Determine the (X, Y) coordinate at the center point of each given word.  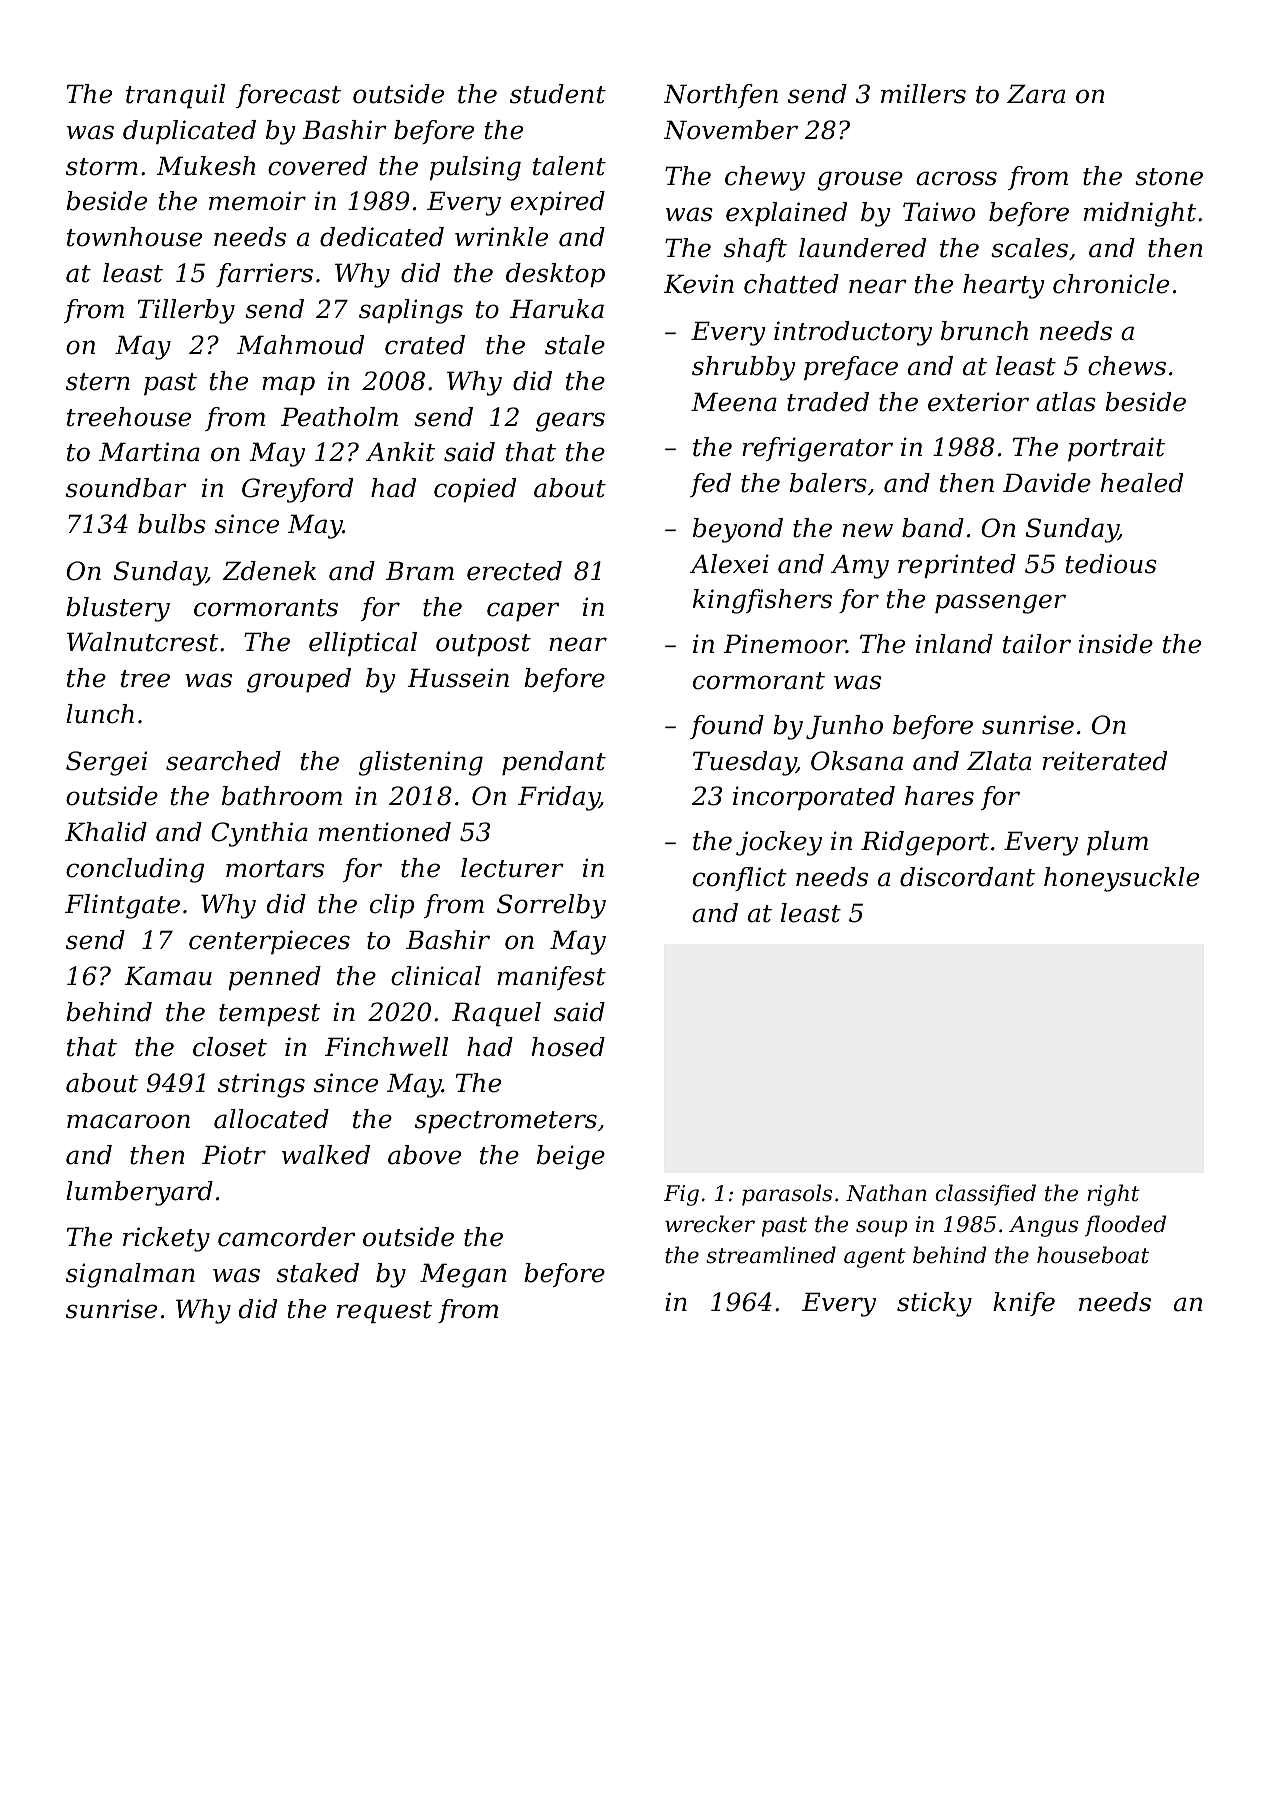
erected (514, 571)
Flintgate (122, 906)
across (956, 178)
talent (569, 166)
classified (985, 1195)
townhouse (134, 237)
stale (575, 345)
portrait (1116, 449)
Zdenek (269, 571)
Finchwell (386, 1047)
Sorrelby (551, 906)
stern (98, 382)
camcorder (286, 1237)
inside (1116, 644)
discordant (967, 877)
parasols (787, 1195)
